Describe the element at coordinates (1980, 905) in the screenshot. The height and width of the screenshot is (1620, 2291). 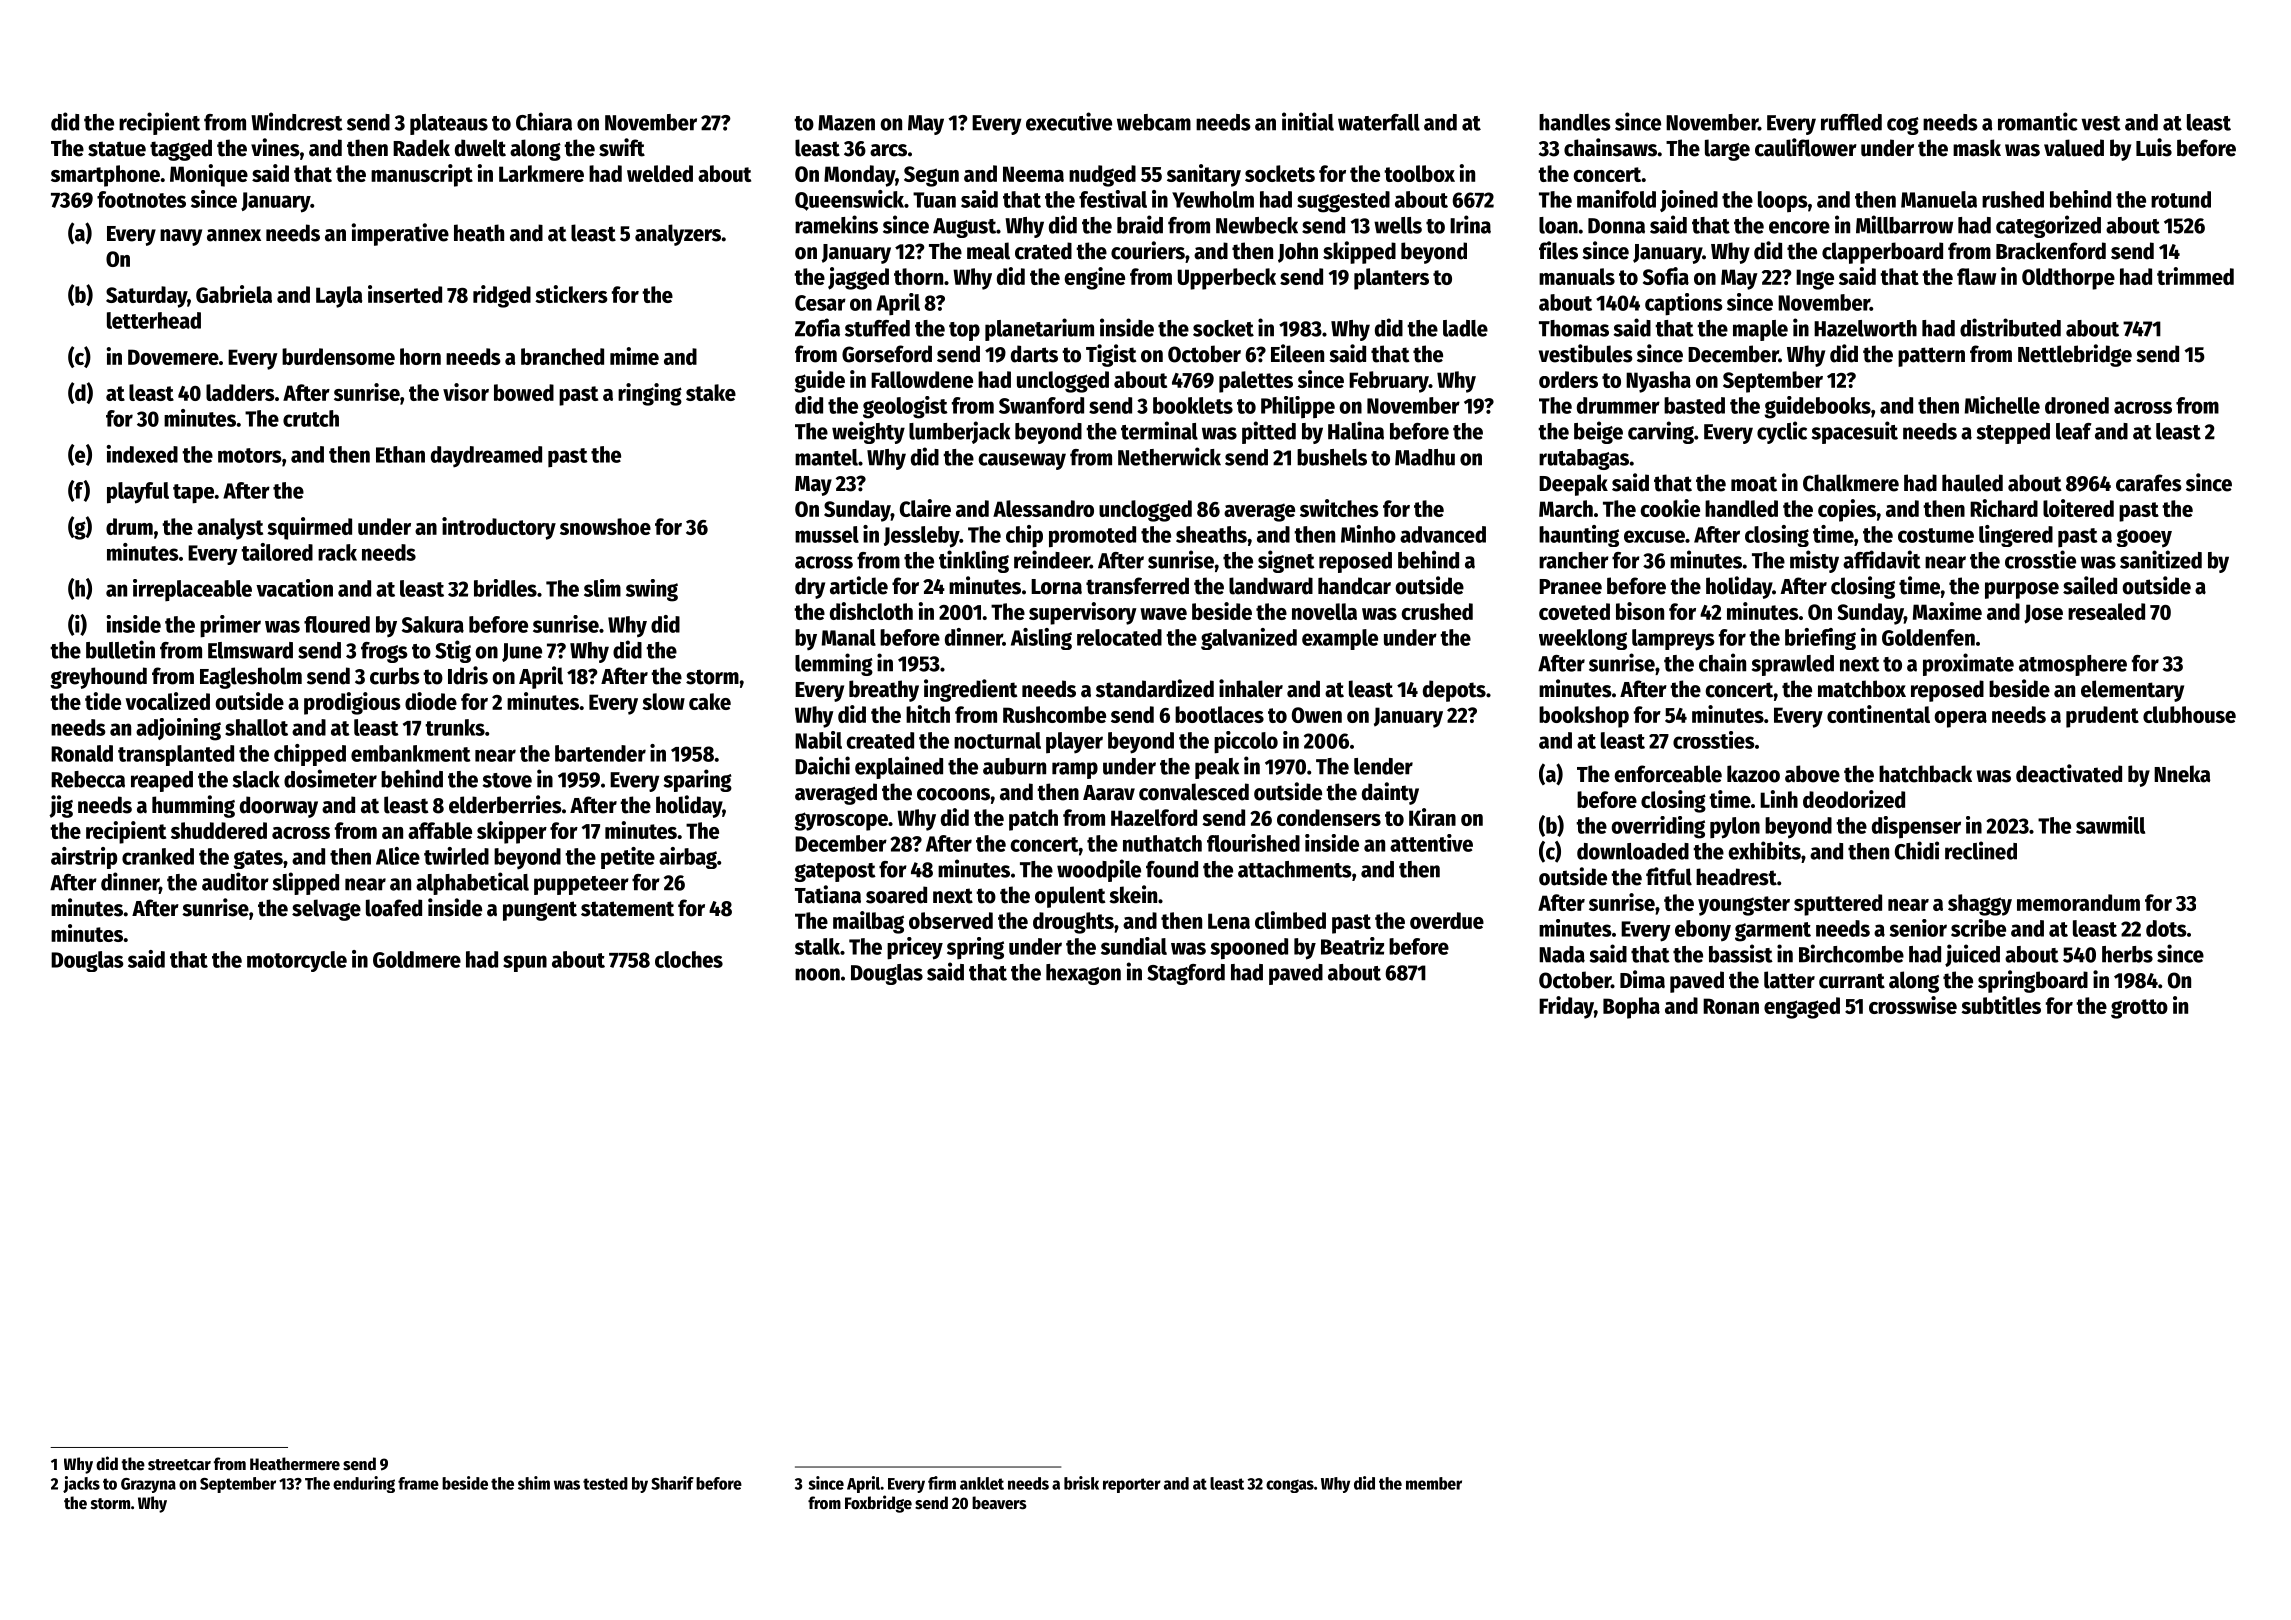
I see `shaggy` at that location.
